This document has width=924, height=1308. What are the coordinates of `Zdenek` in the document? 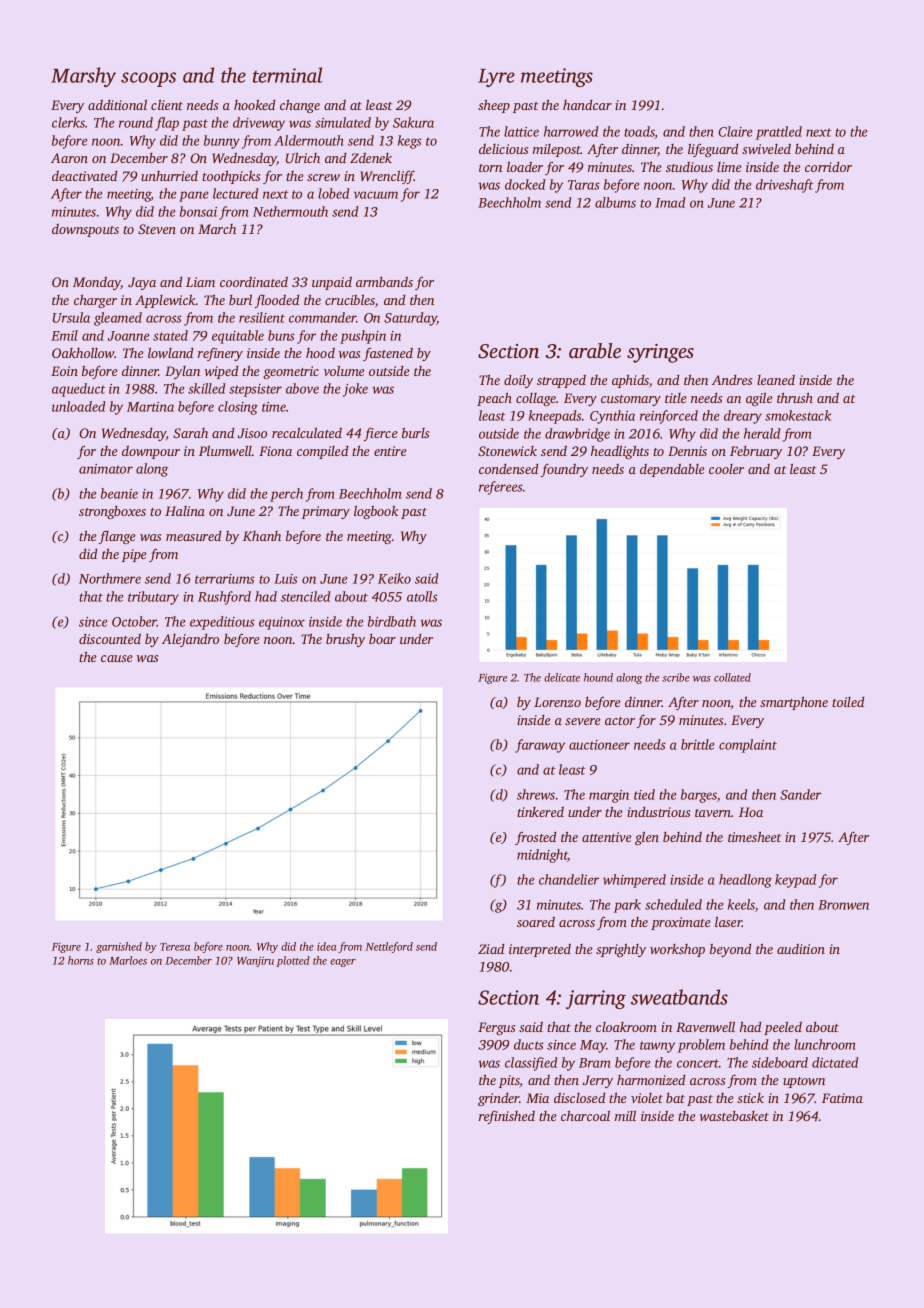 It's located at (371, 158).
